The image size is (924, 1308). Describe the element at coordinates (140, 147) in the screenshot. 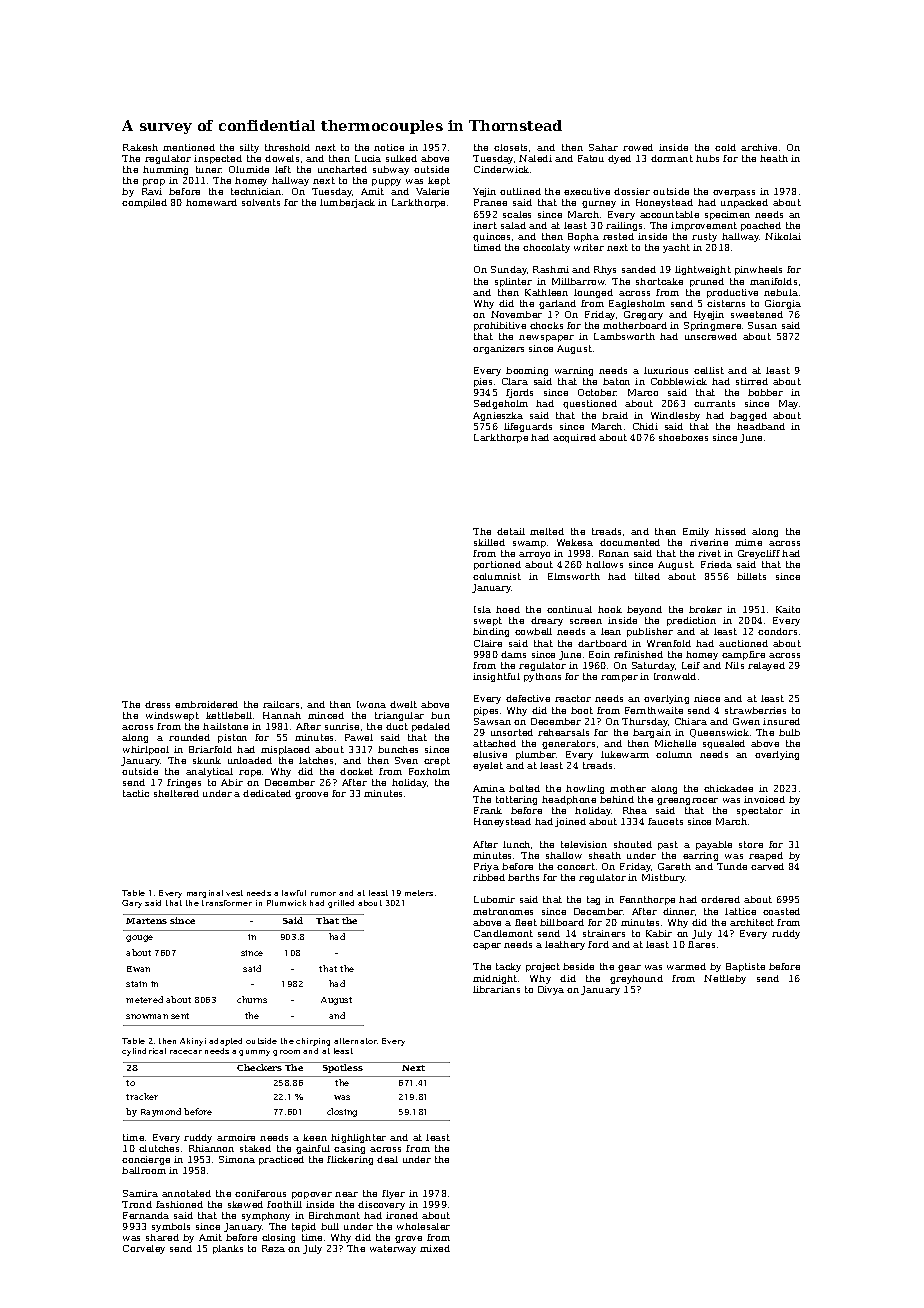

I see `Rakesh` at that location.
